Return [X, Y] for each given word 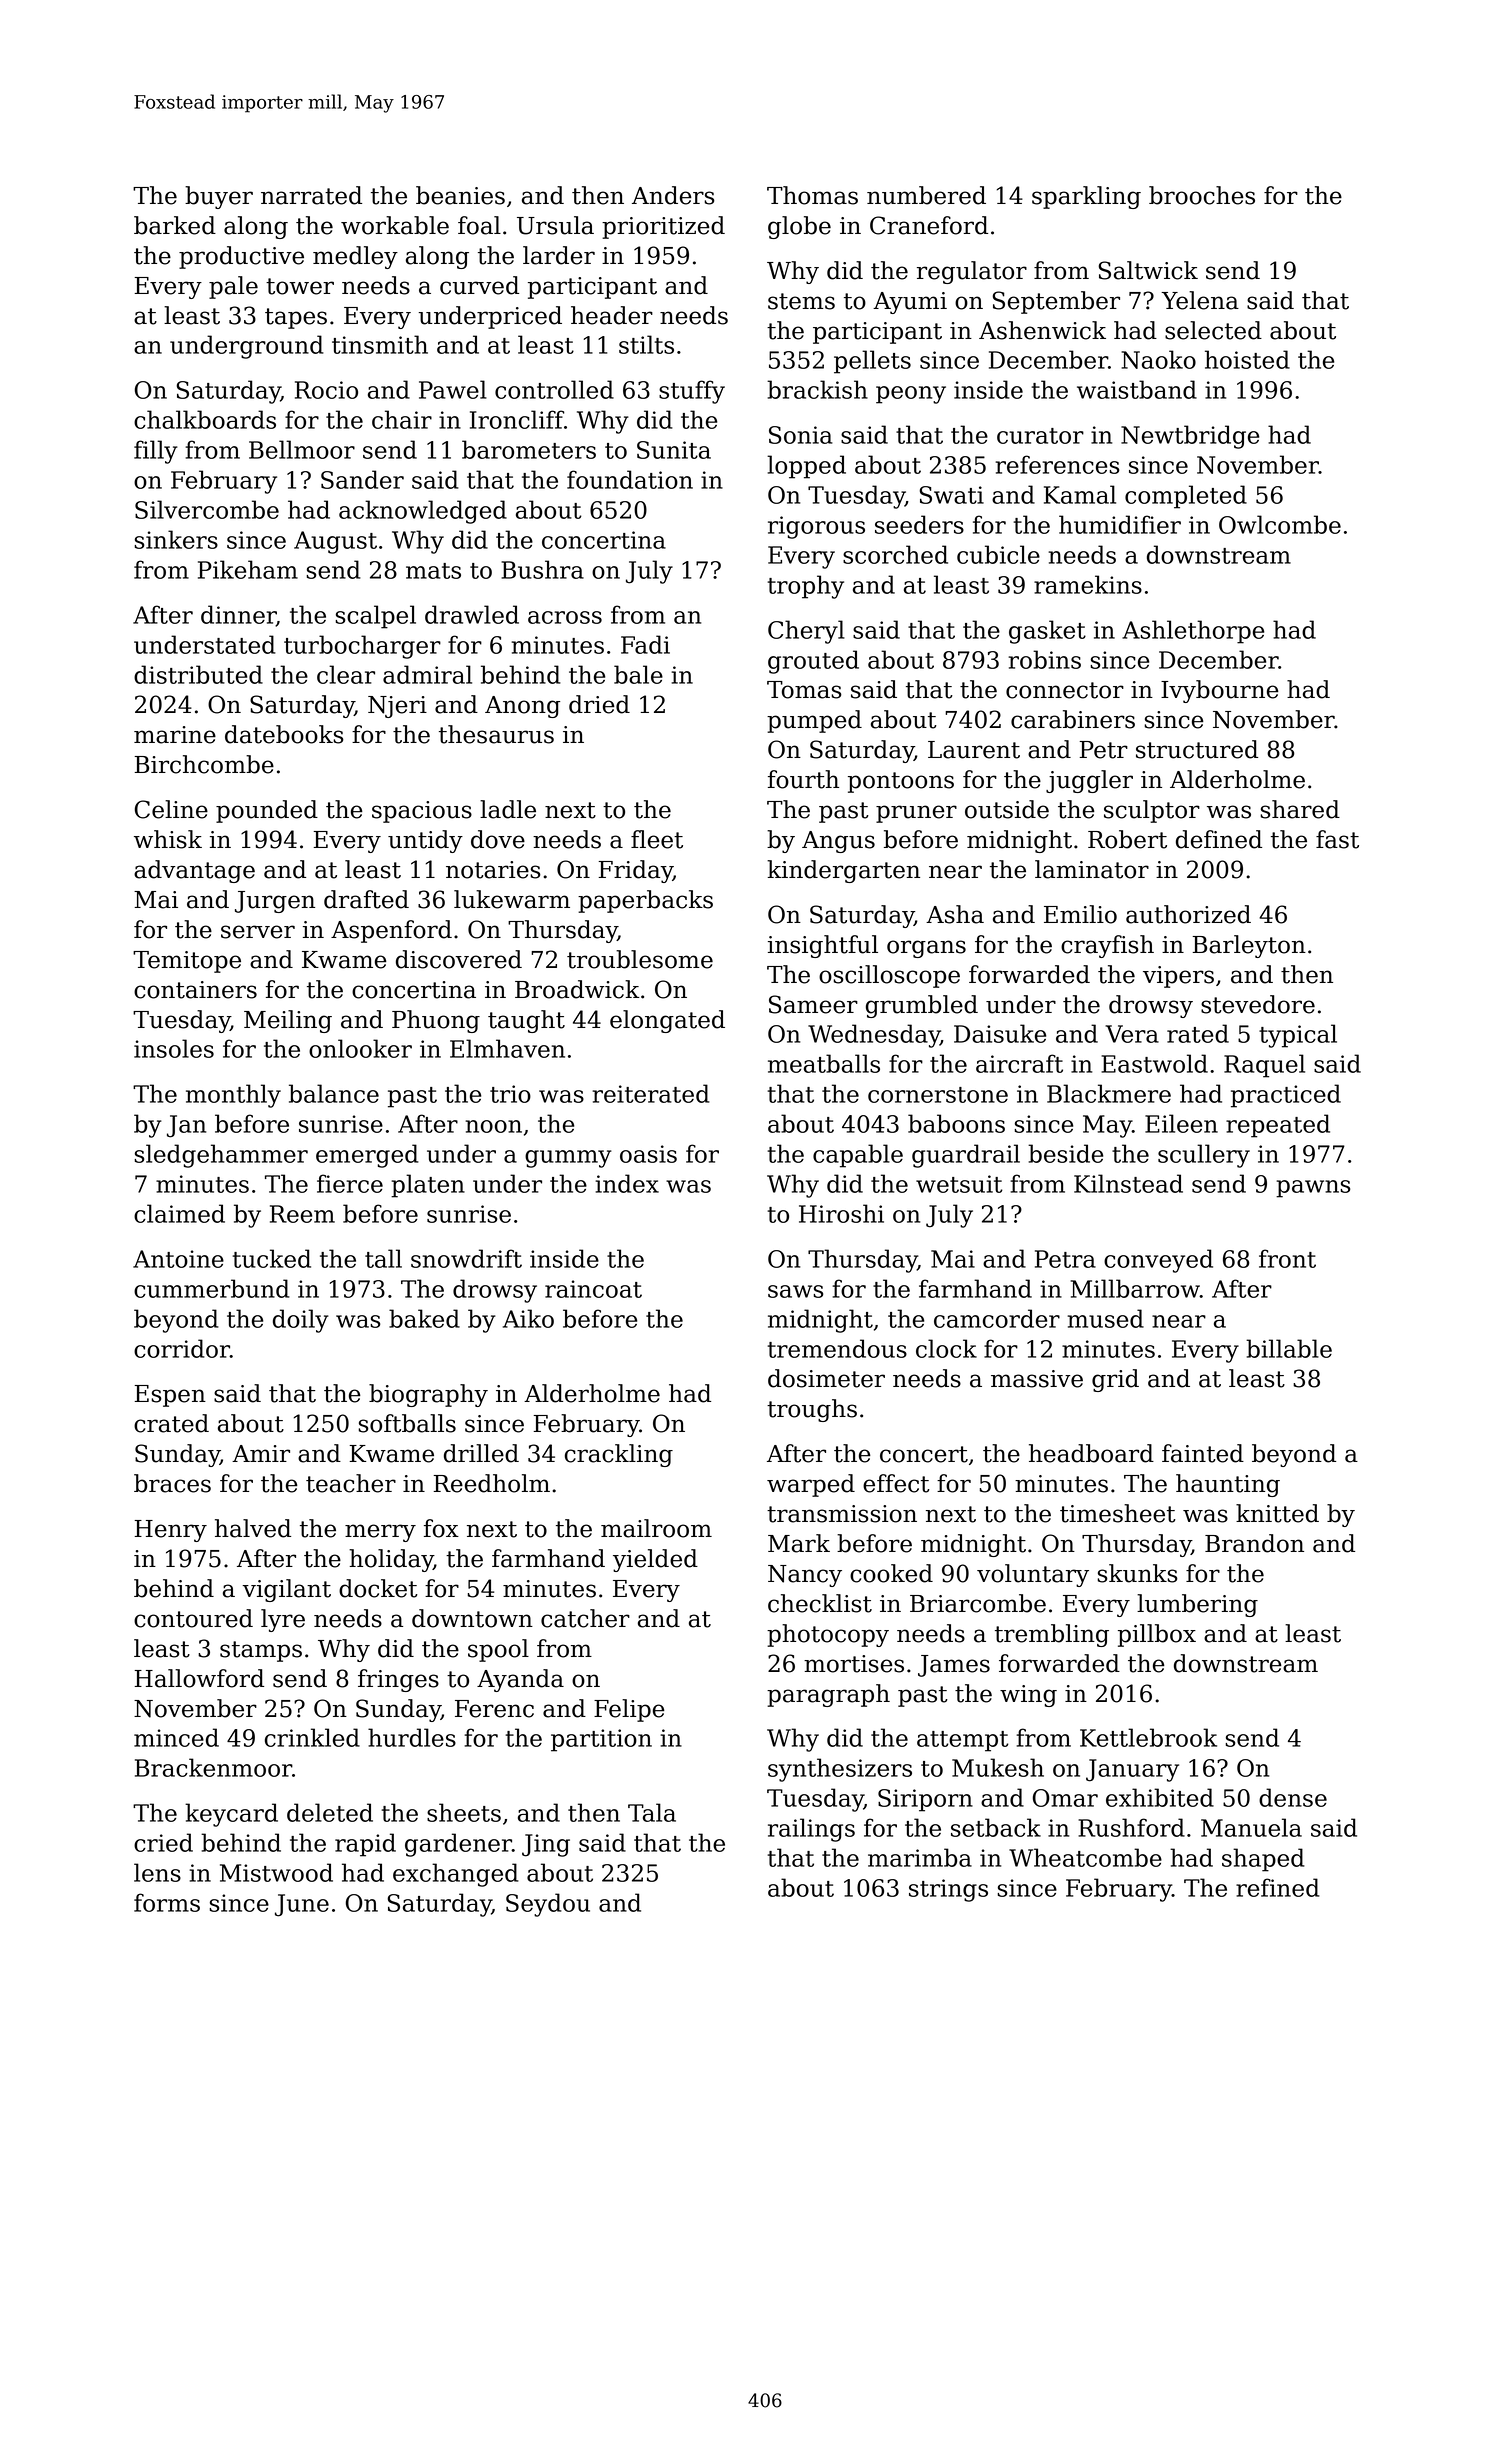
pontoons [901, 782]
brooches [1202, 195]
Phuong [436, 1021]
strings [948, 1890]
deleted [330, 1812]
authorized [1188, 914]
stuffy [692, 392]
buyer [219, 197]
